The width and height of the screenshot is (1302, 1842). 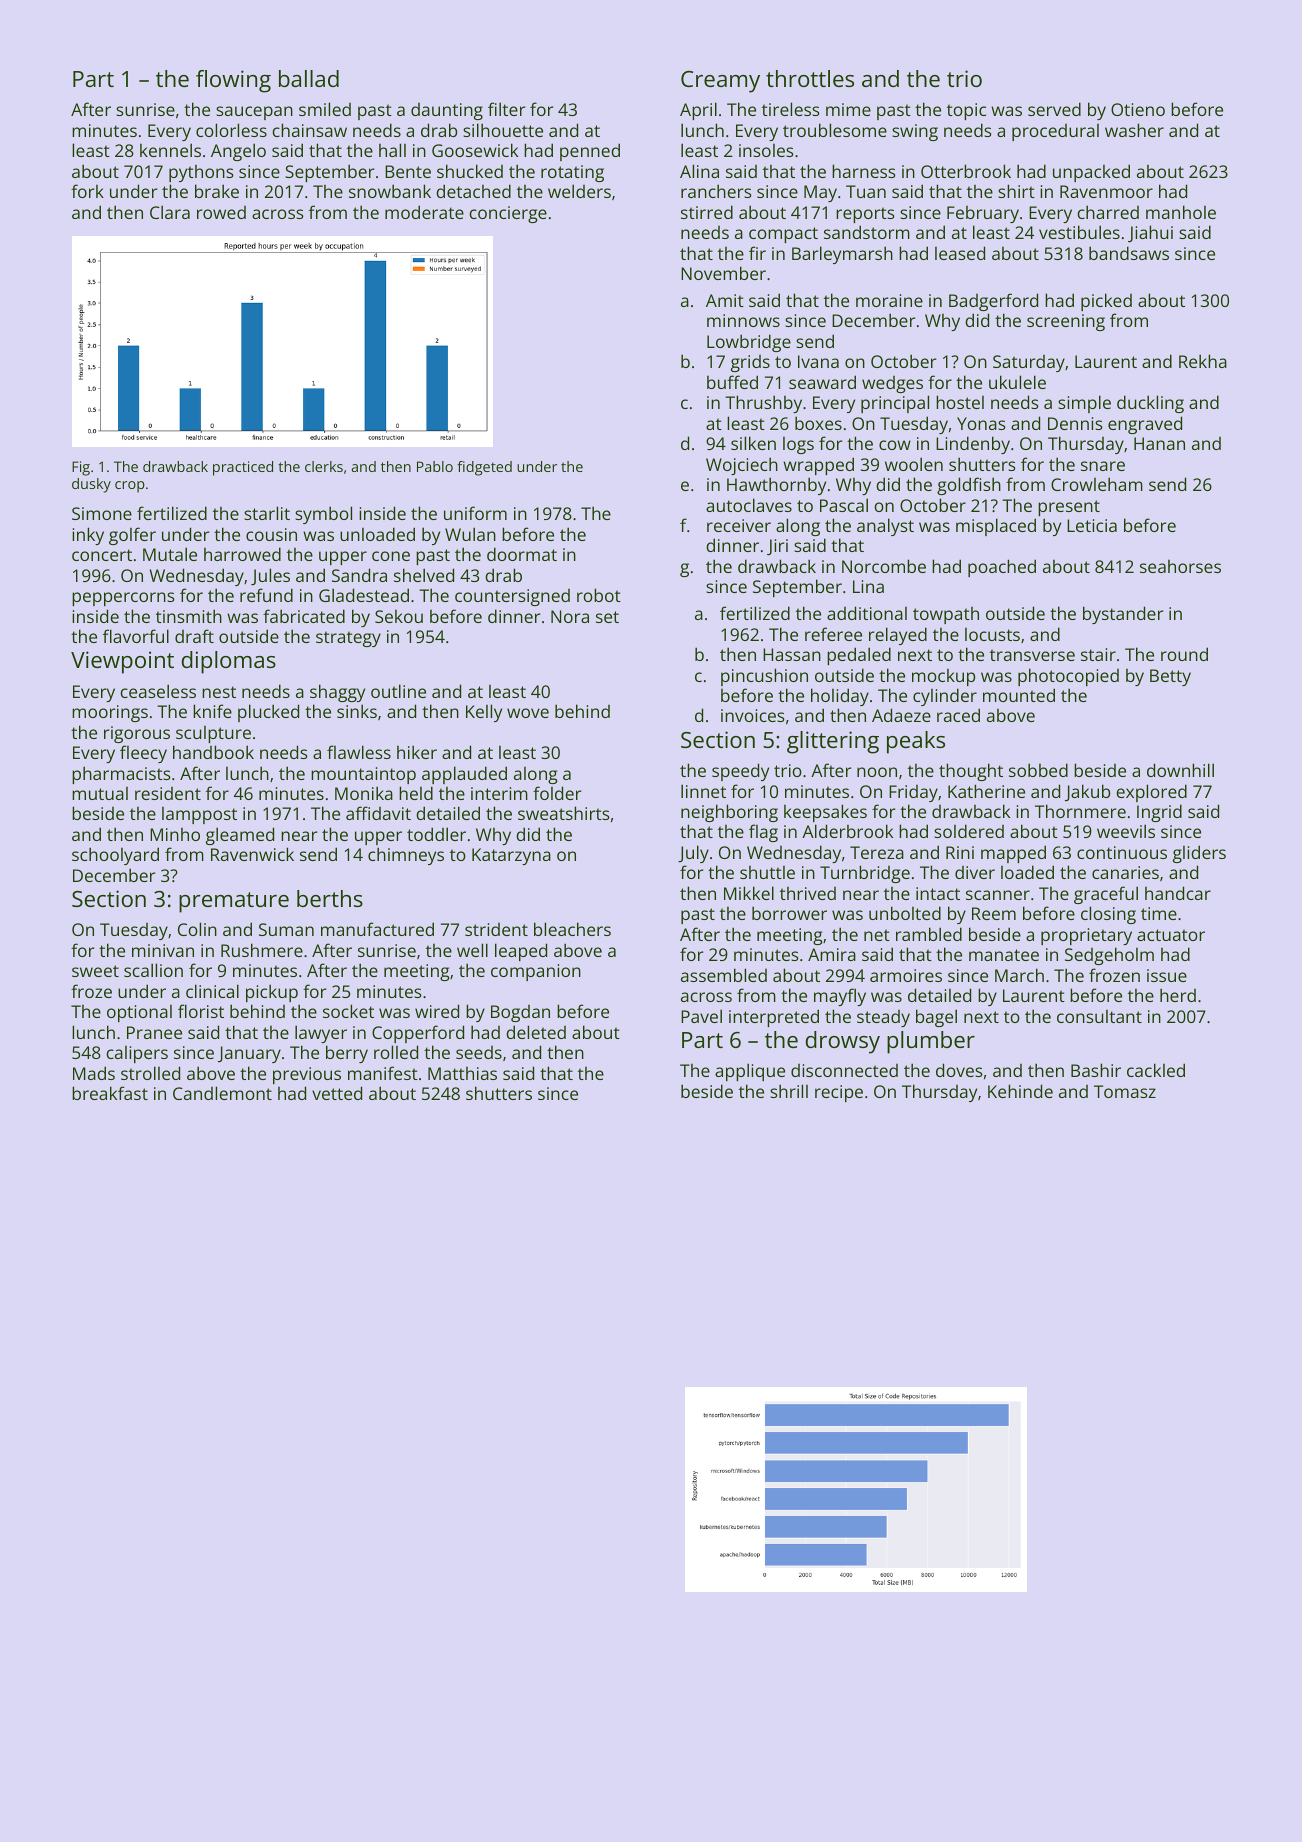 I want to click on Clara, so click(x=170, y=212).
